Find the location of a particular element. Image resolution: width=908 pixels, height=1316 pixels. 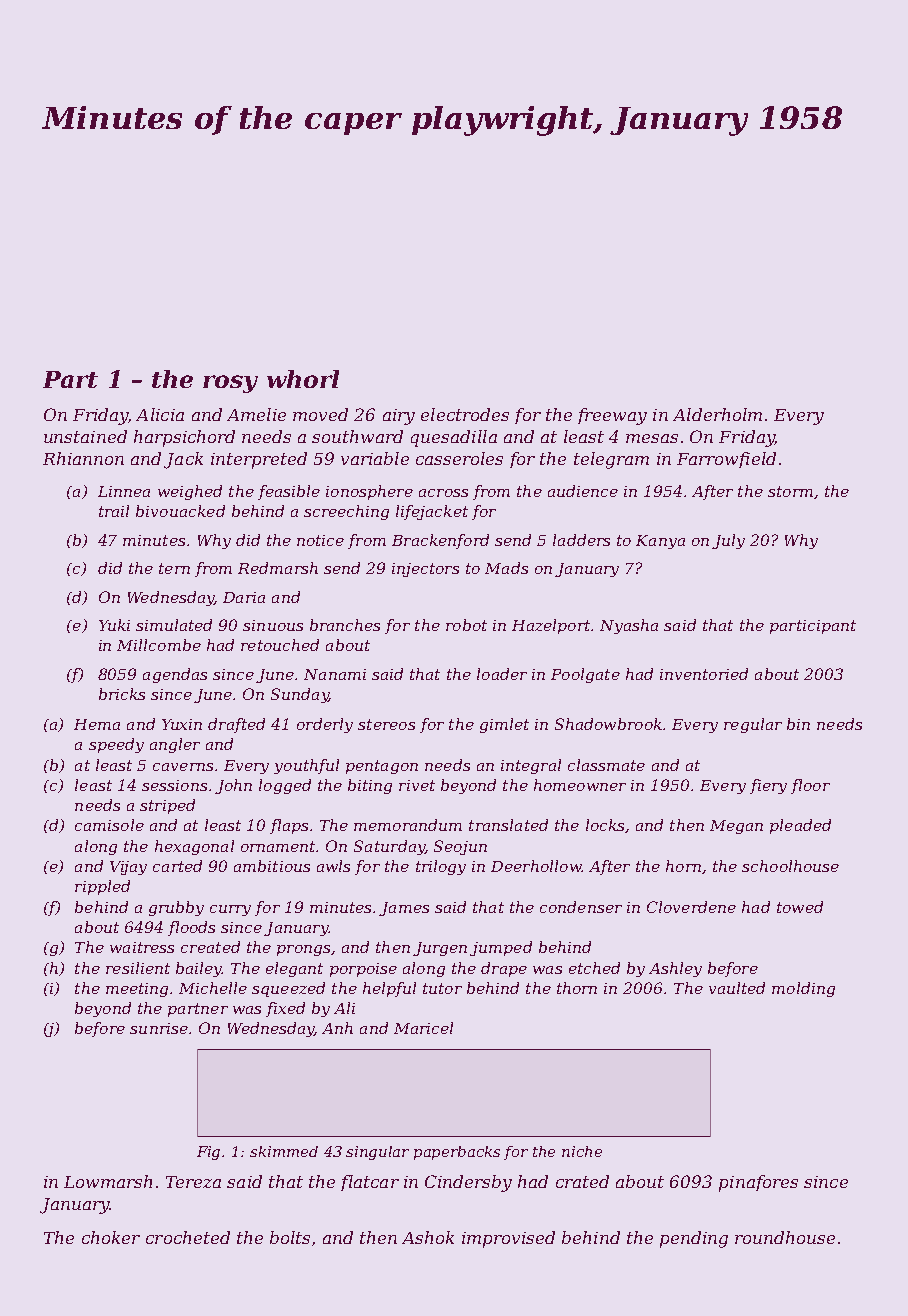

molding is located at coordinates (803, 989).
